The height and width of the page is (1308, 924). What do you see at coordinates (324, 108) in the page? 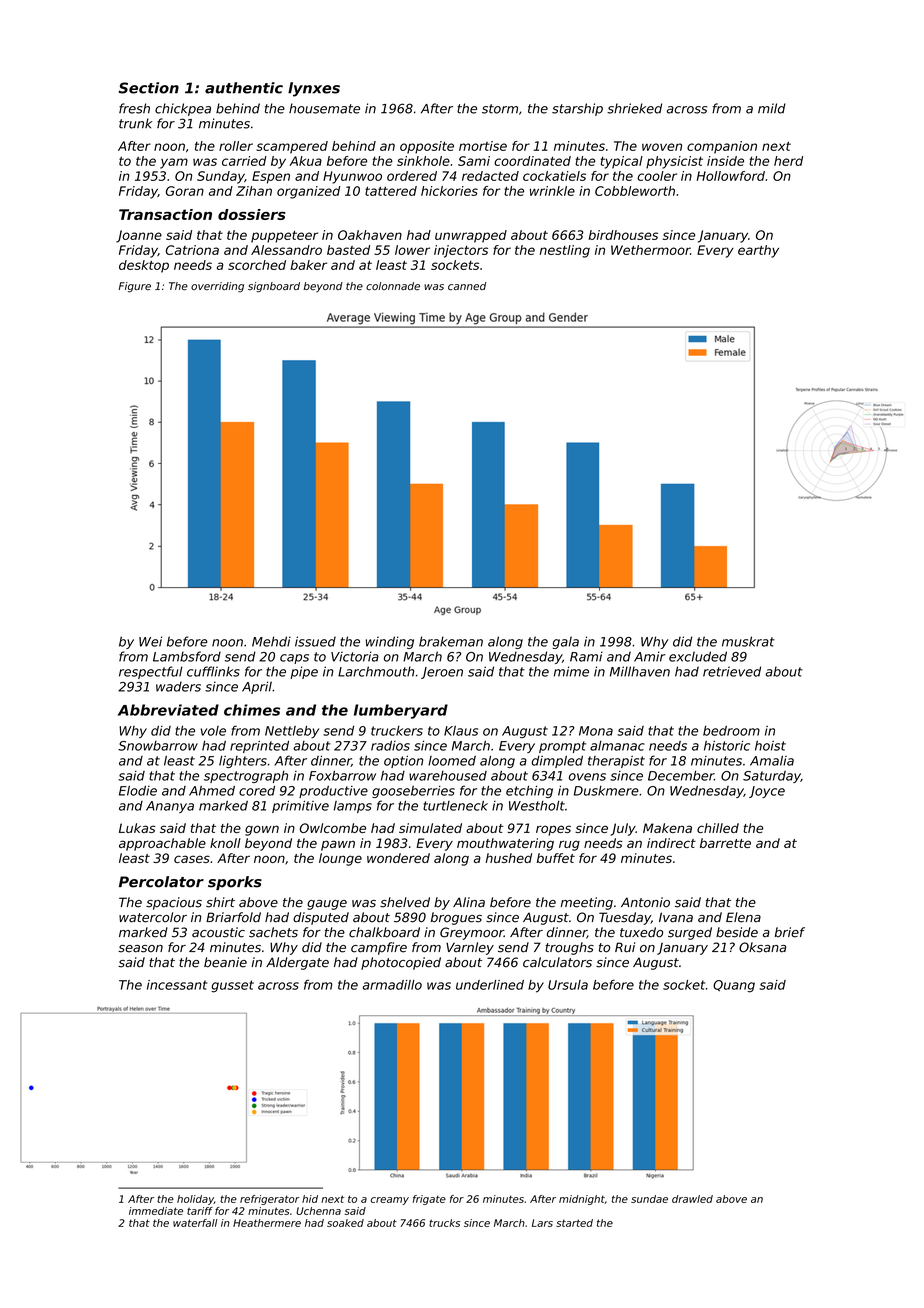
I see `housemate` at bounding box center [324, 108].
